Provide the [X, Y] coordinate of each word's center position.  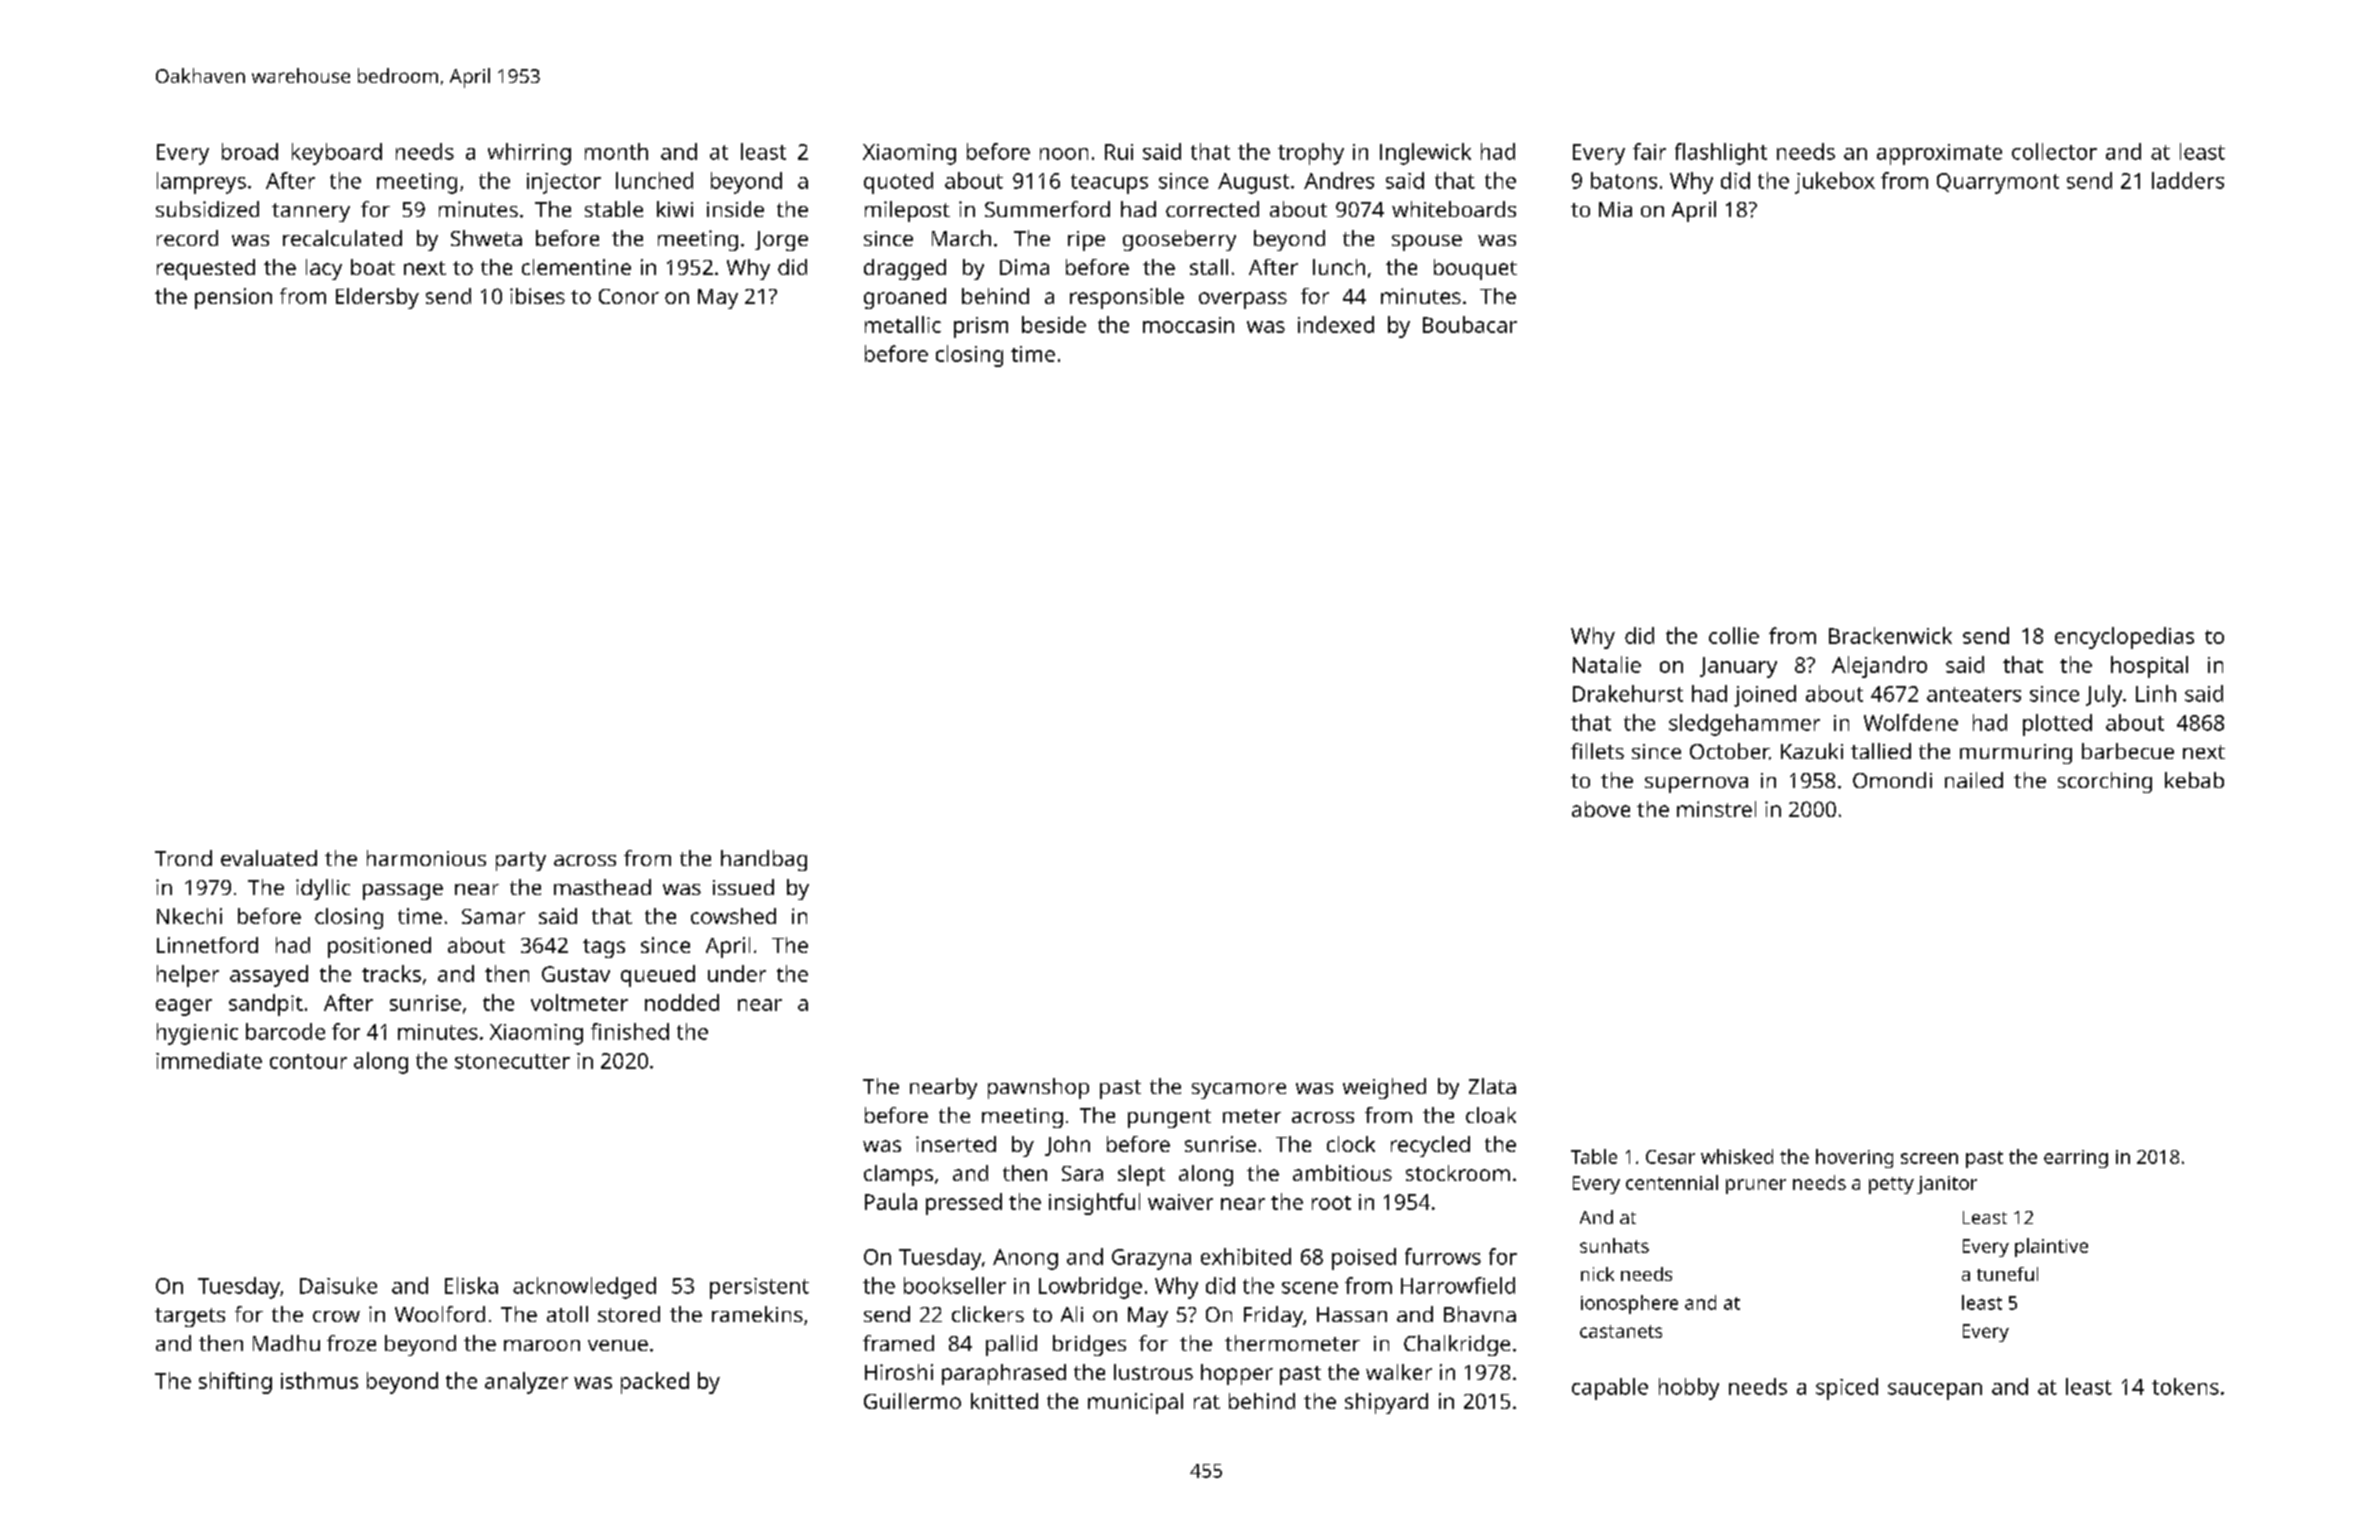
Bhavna [1480, 1314]
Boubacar [1470, 324]
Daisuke [338, 1285]
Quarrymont [1998, 183]
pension [233, 298]
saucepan [1935, 1391]
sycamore [1239, 1091]
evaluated [269, 858]
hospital [2149, 667]
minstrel [1716, 809]
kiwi [675, 209]
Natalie [1607, 664]
